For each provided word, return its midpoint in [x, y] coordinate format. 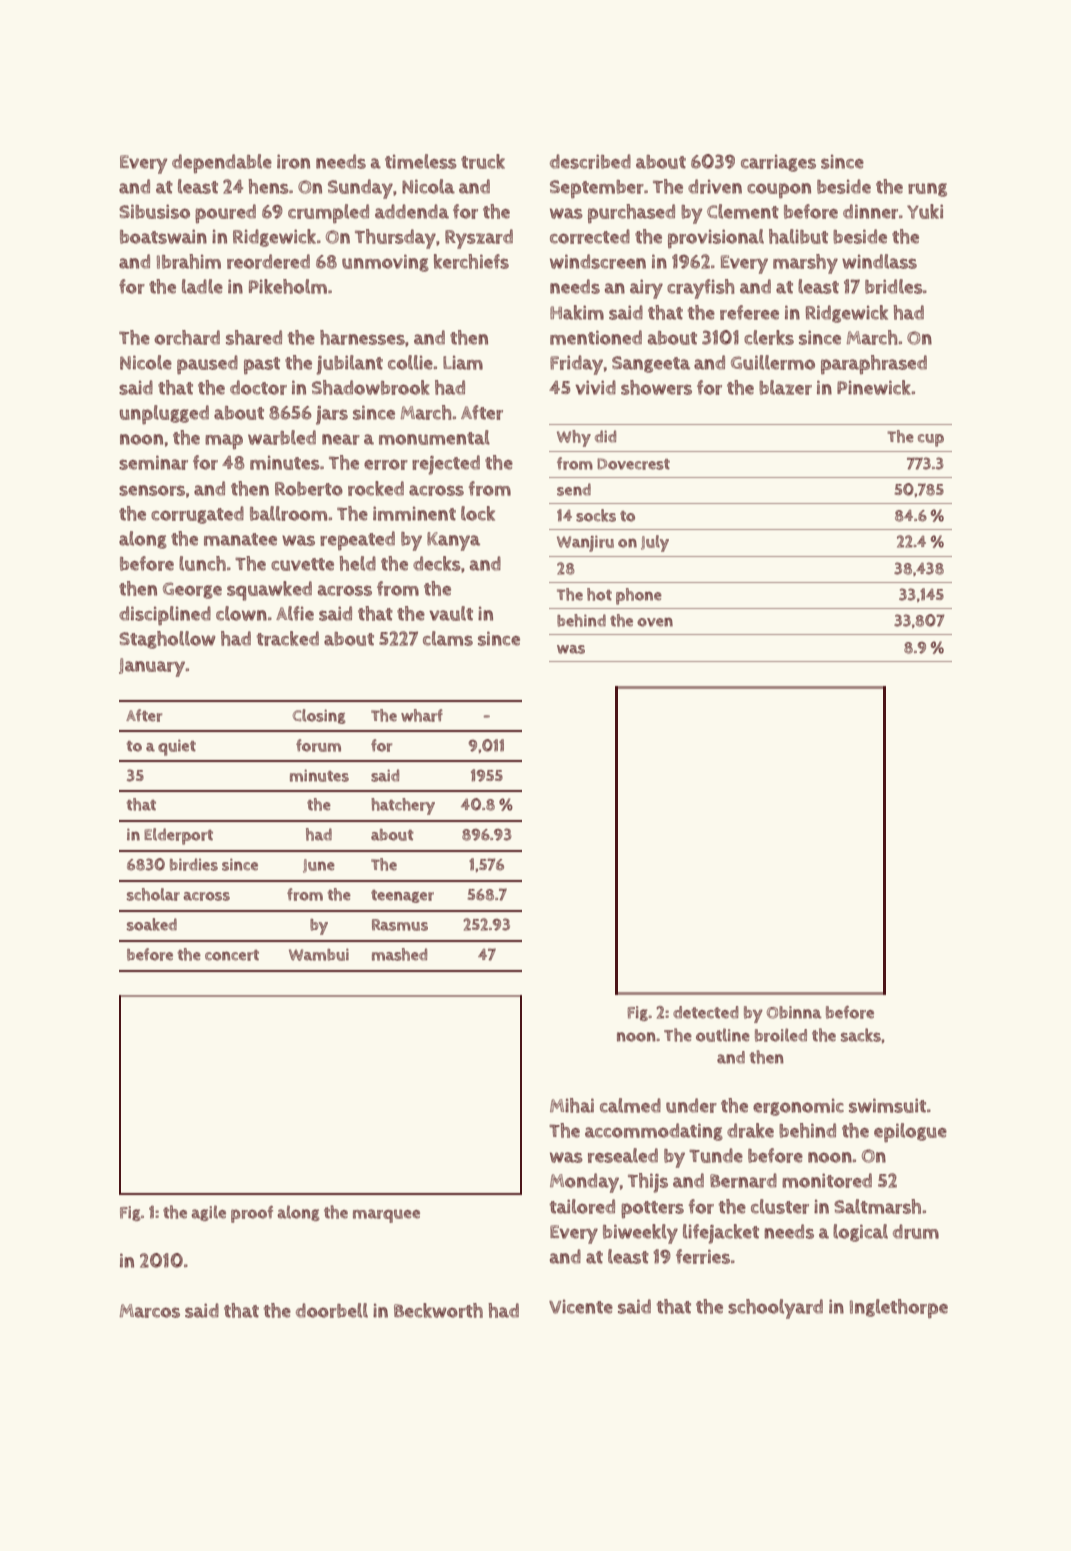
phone [639, 596]
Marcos [150, 1311]
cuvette [302, 564]
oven [655, 622]
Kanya [453, 541]
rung [927, 190]
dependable [222, 163]
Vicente [581, 1306]
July [655, 543]
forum [318, 745]
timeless [421, 161]
